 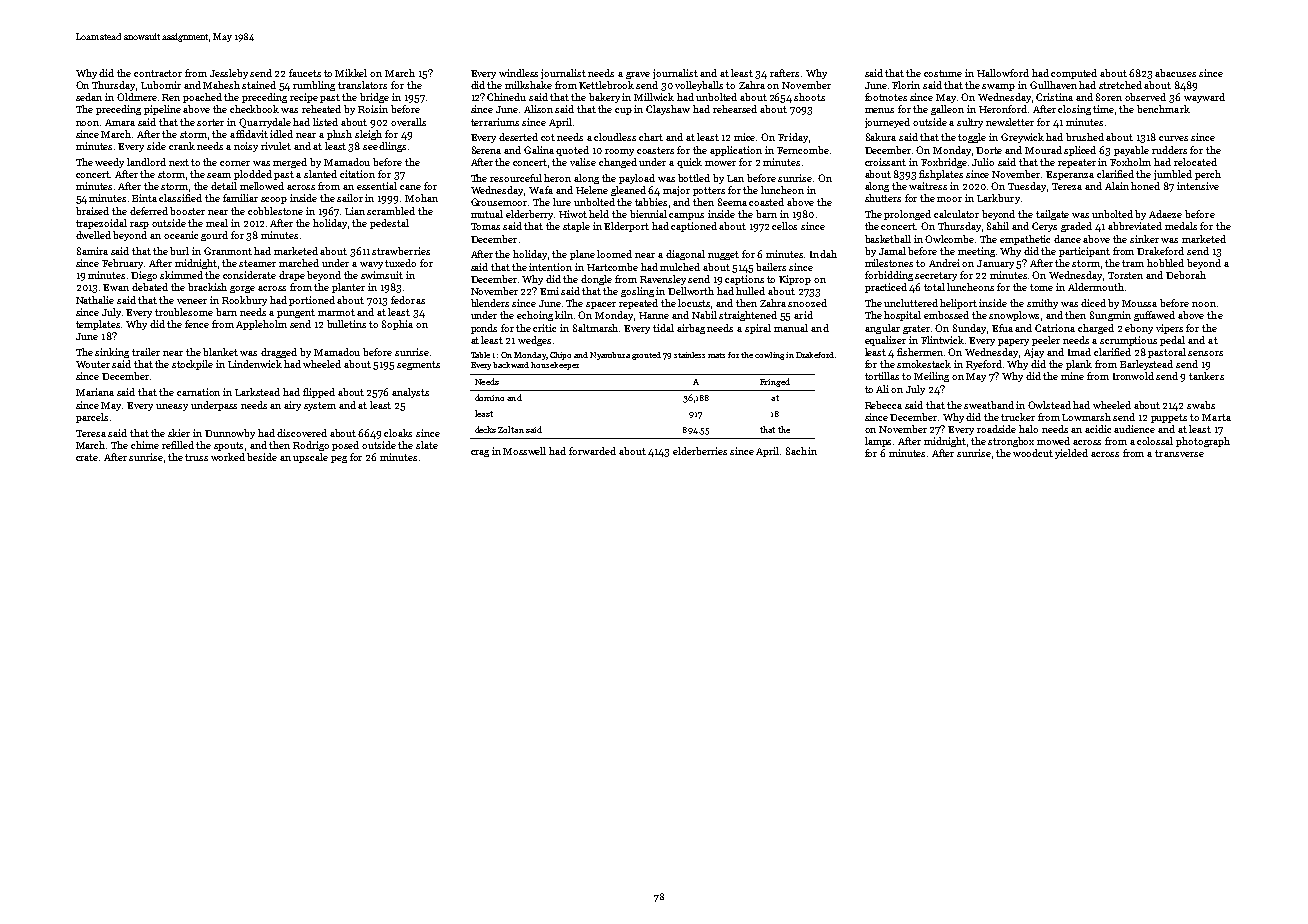 I want to click on Adaeze, so click(x=1165, y=214).
